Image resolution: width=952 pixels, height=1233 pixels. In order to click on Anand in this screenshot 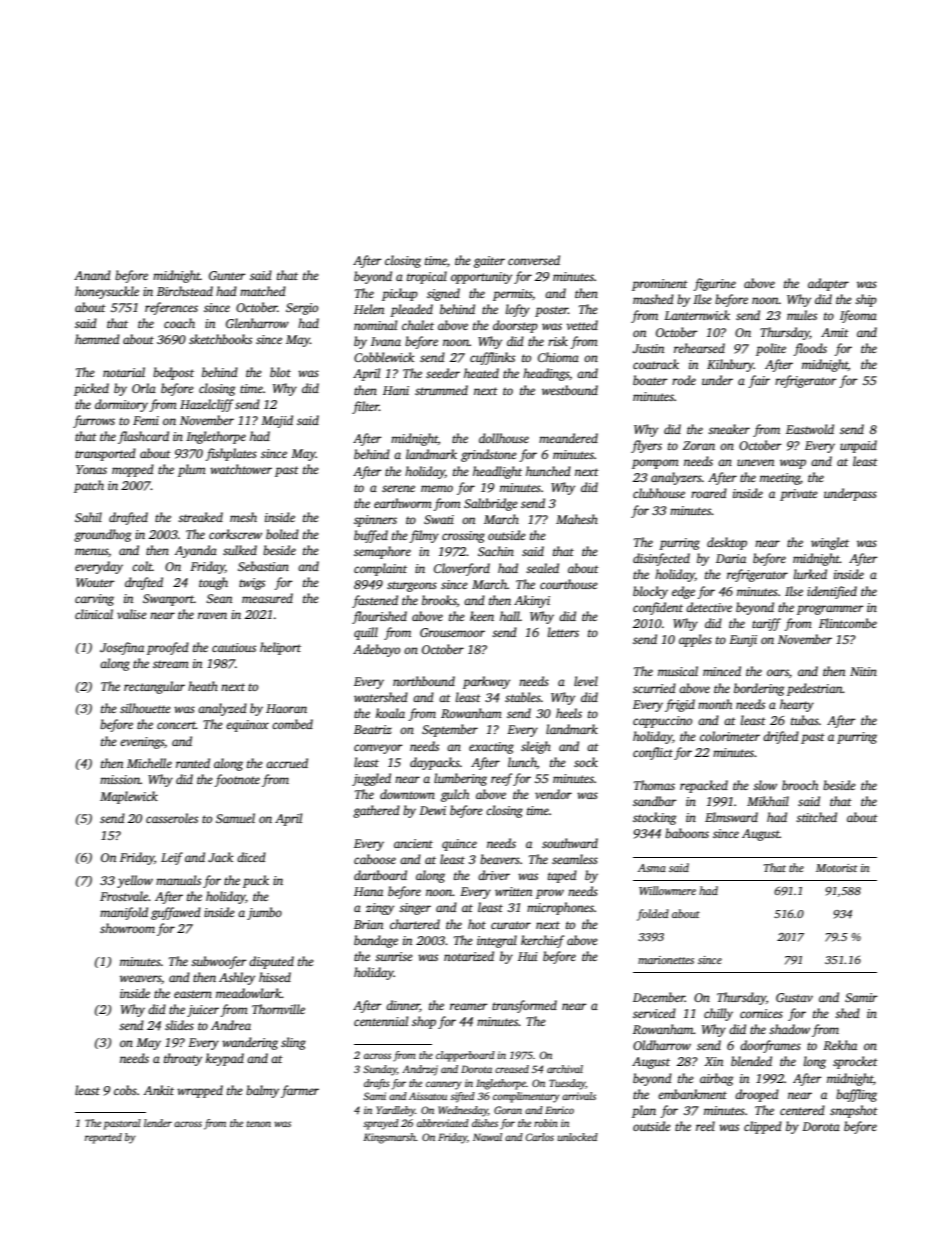, I will do `click(92, 275)`.
